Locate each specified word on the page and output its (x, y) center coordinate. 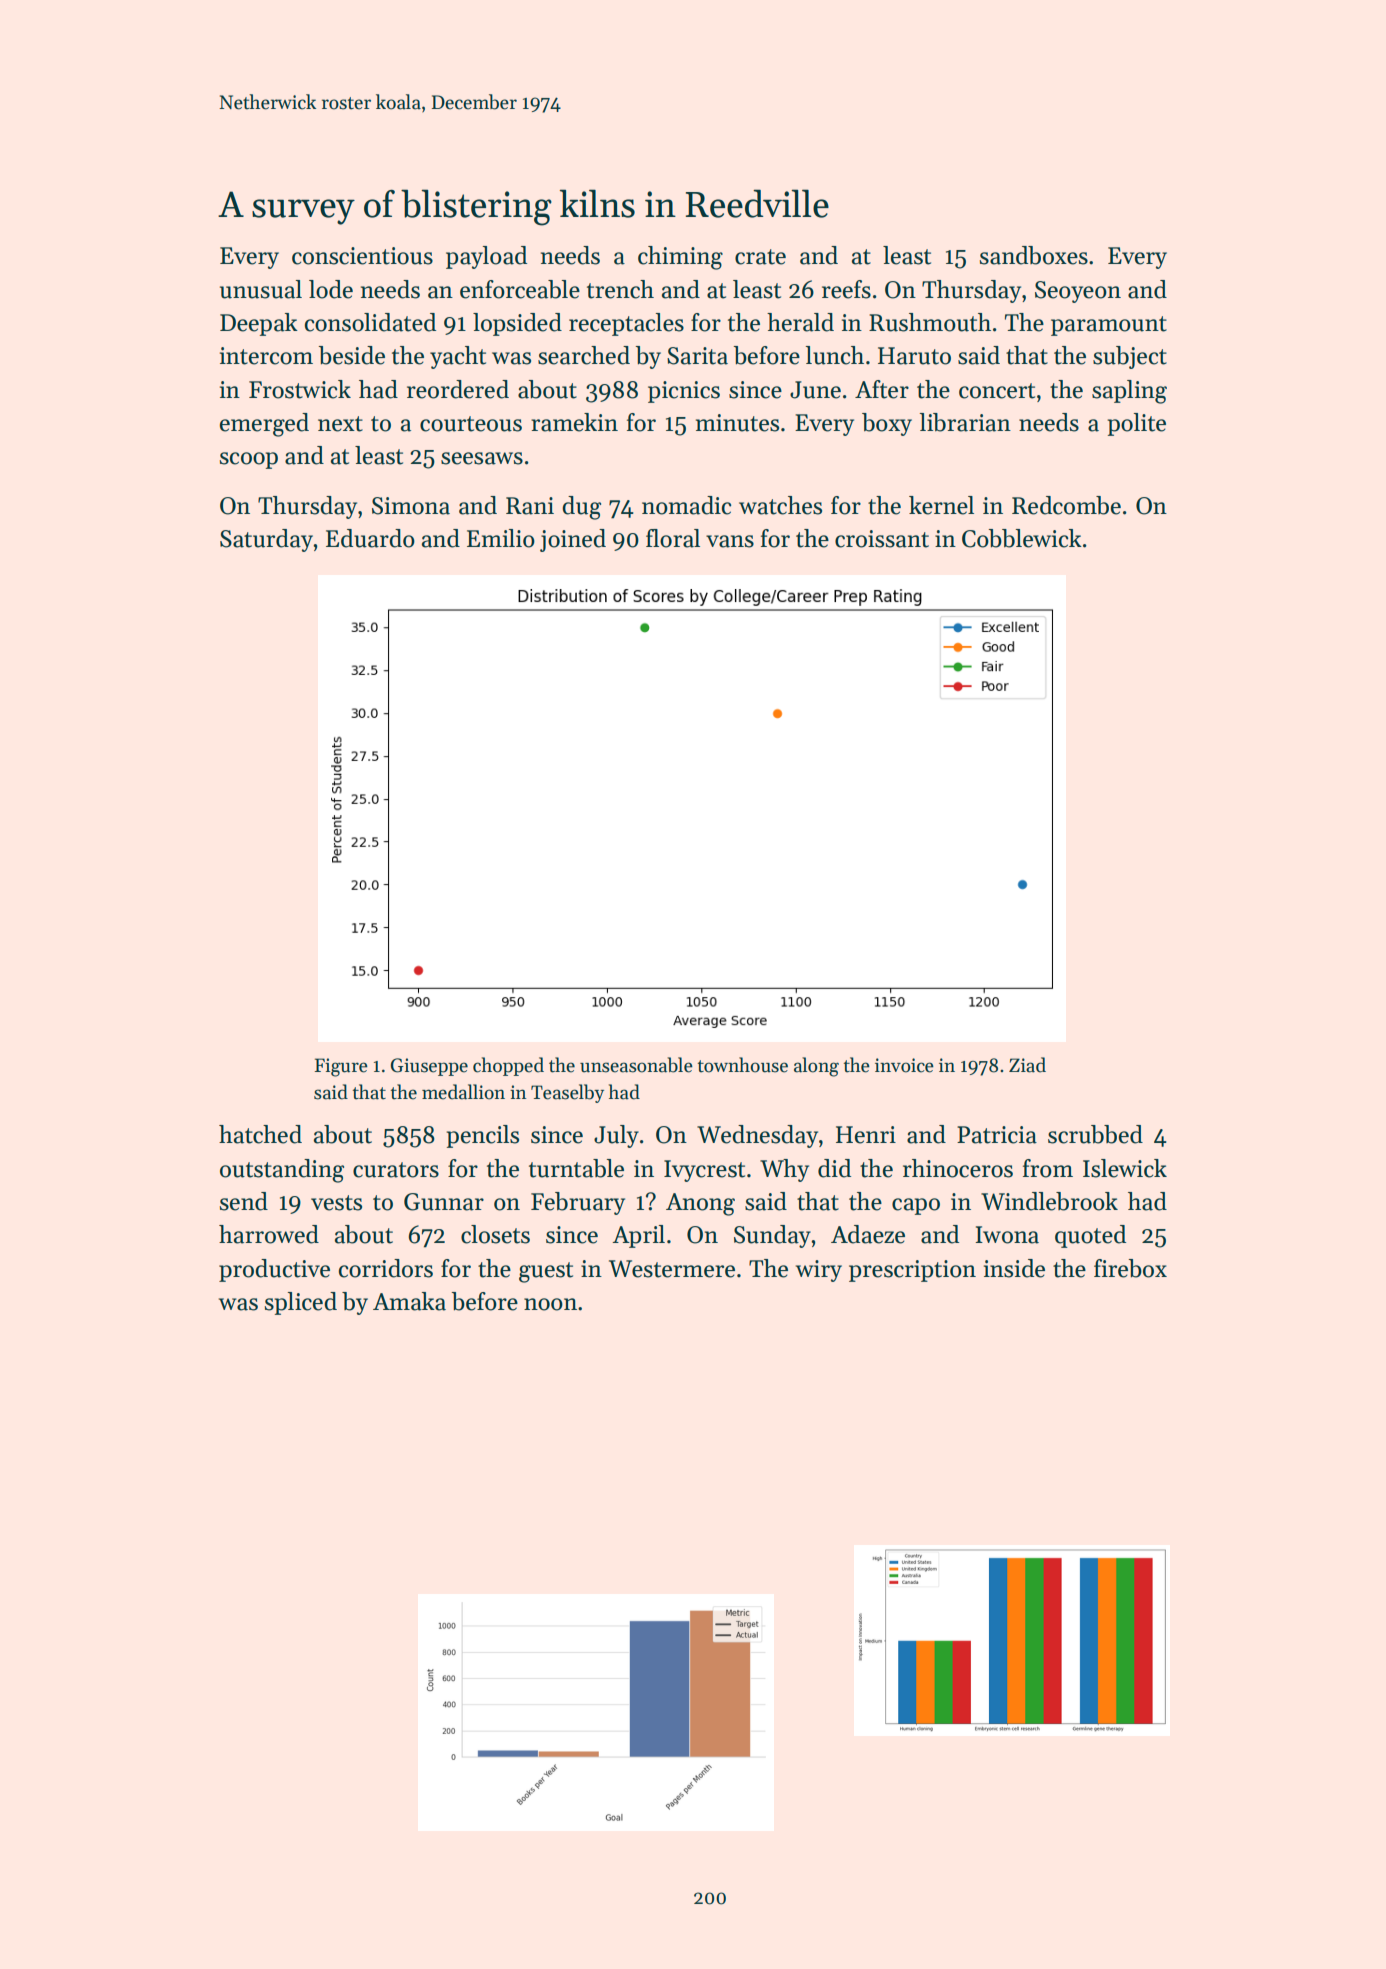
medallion (463, 1092)
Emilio (501, 538)
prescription (912, 1271)
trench (620, 289)
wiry (819, 1271)
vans (730, 541)
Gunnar (444, 1202)
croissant (882, 539)
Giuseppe (429, 1067)
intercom (266, 356)
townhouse (743, 1065)
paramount (1109, 326)
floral (673, 538)
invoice (904, 1065)
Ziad (1027, 1065)
